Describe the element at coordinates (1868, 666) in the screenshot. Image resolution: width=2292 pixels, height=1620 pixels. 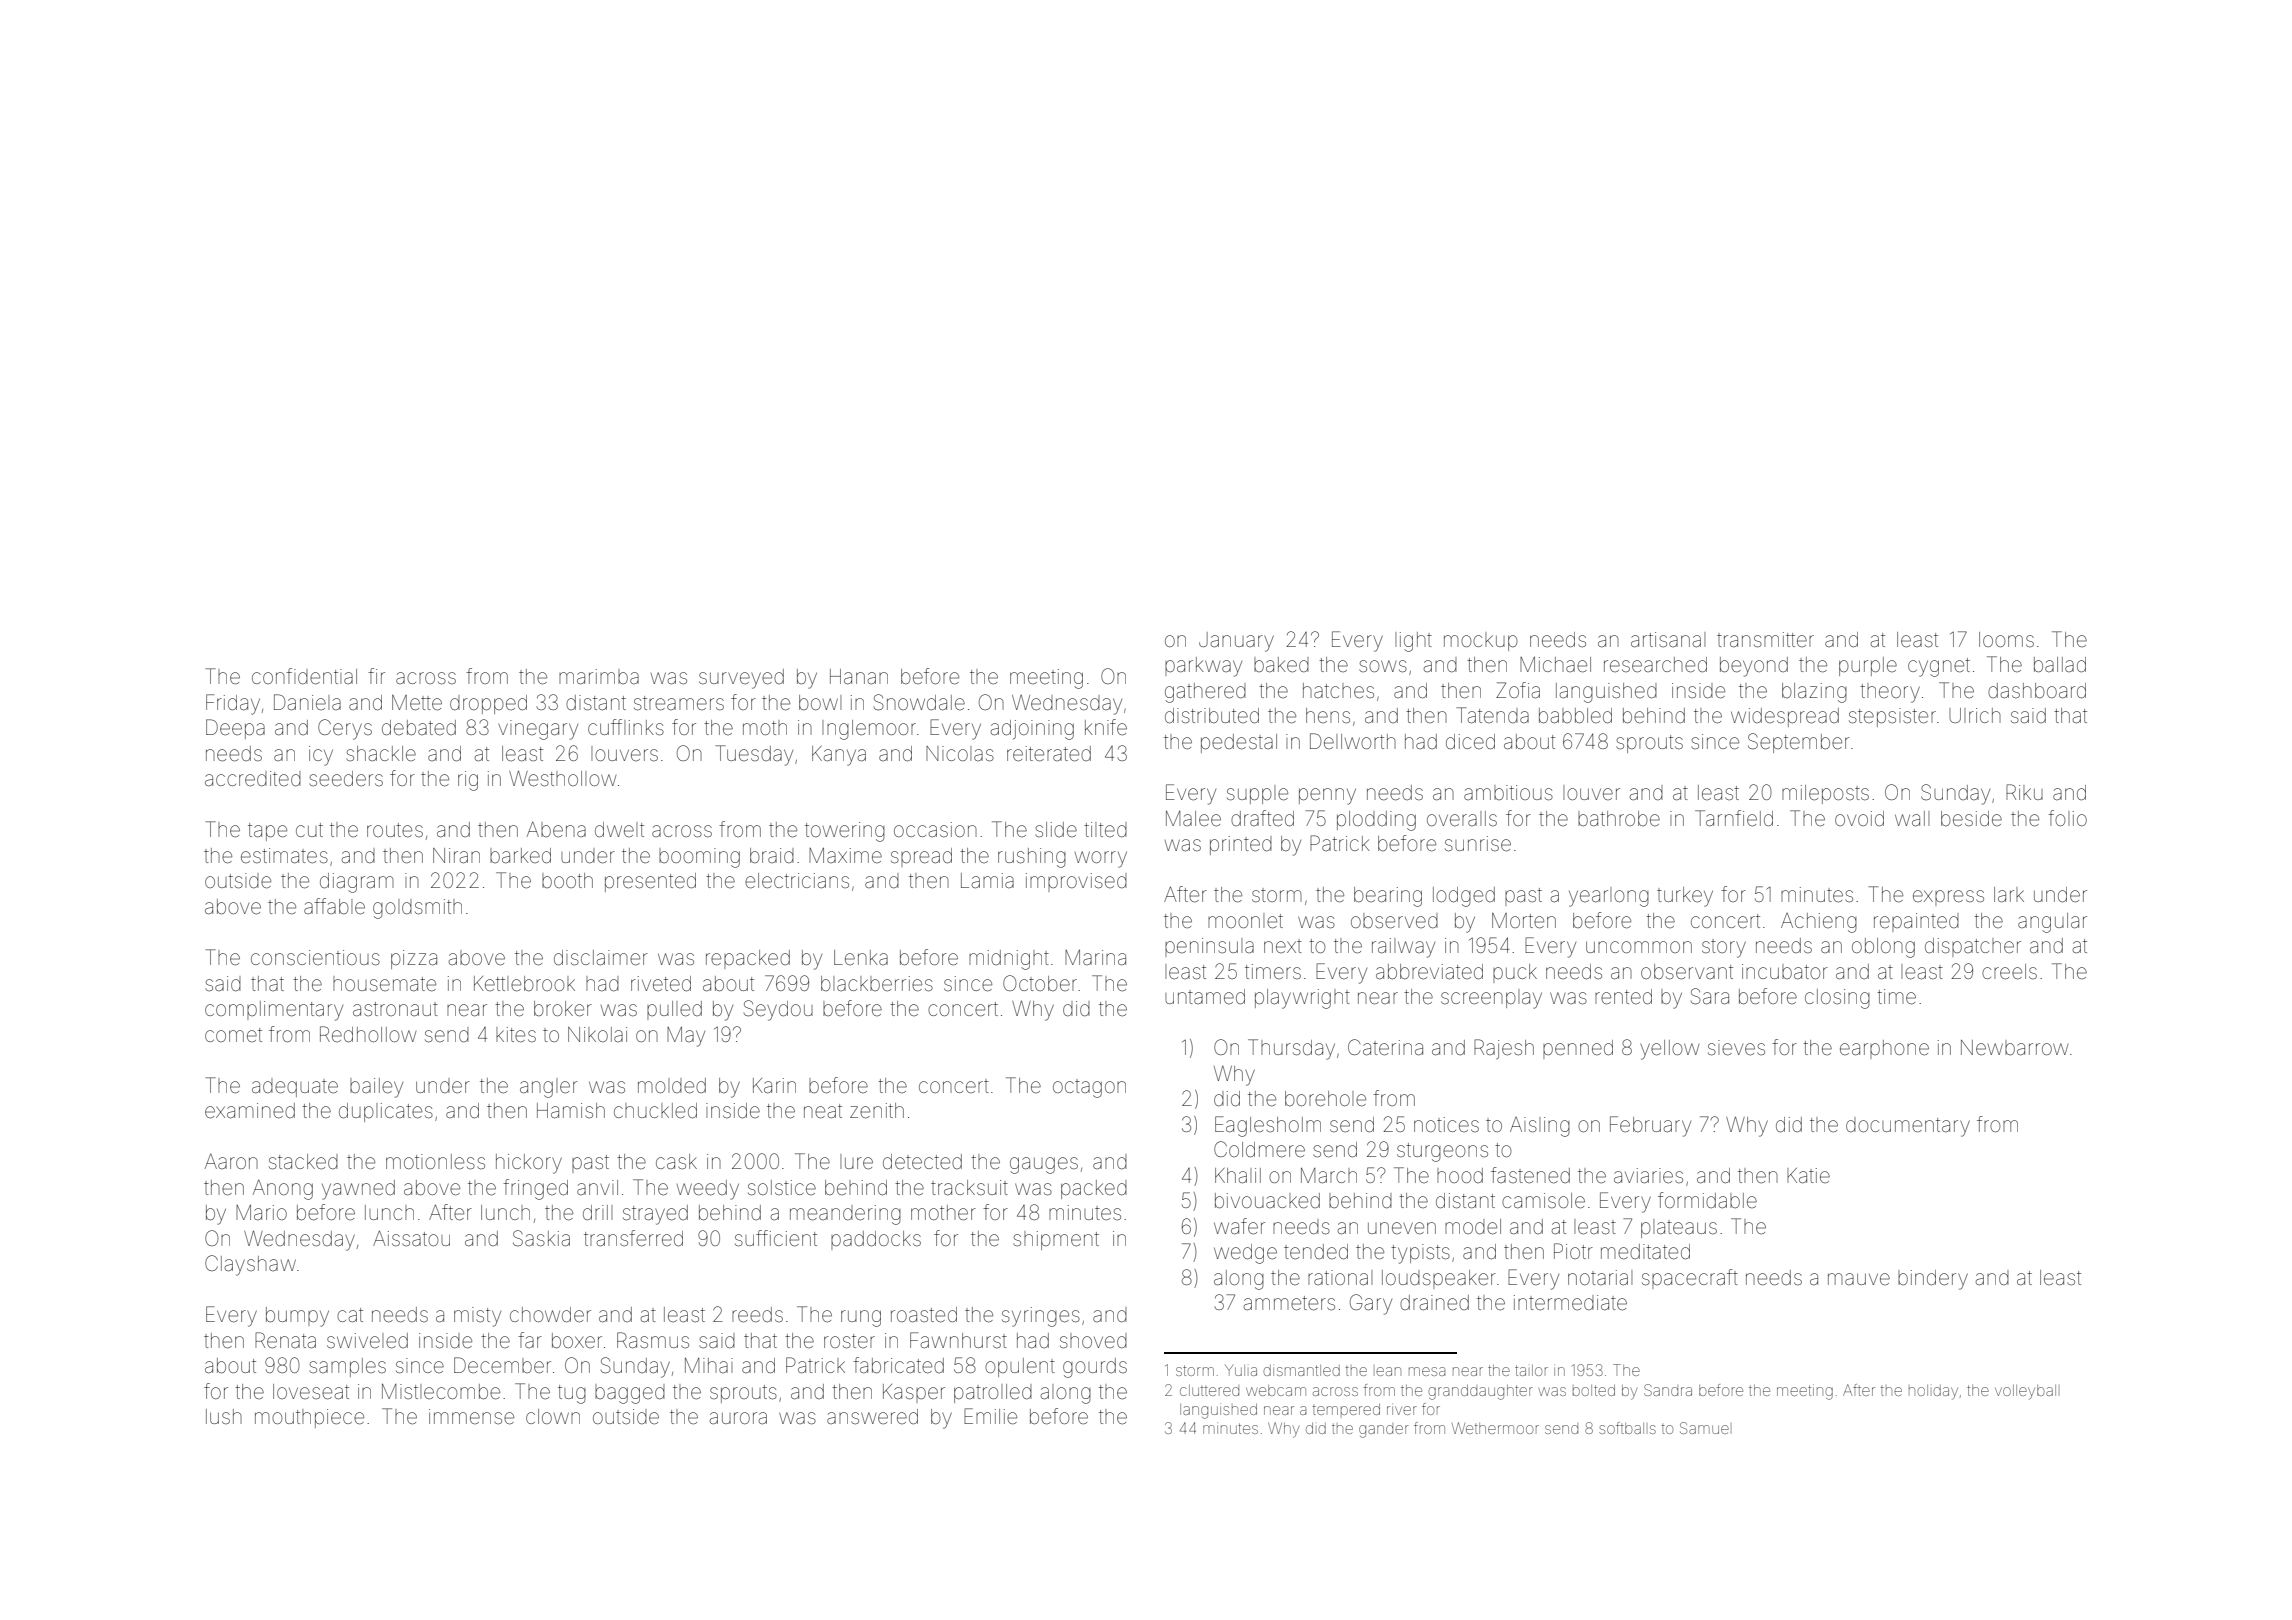
I see `purple` at that location.
